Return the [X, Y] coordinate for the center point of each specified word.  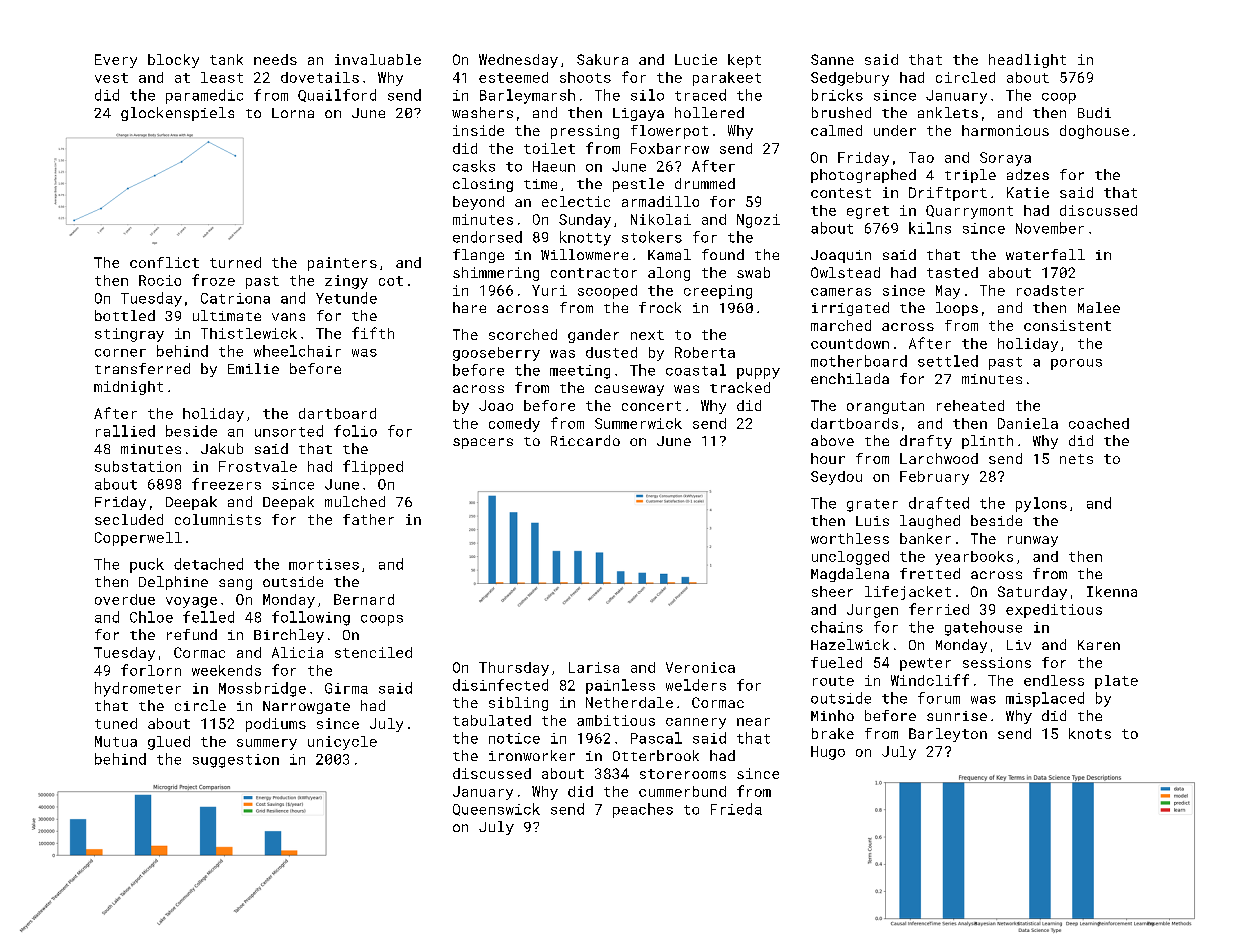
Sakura [602, 59]
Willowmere [584, 254]
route [833, 681]
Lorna [293, 113]
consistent [1067, 325]
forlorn [151, 670]
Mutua [116, 741]
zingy [346, 282]
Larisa [594, 667]
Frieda [736, 809]
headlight [1027, 61]
